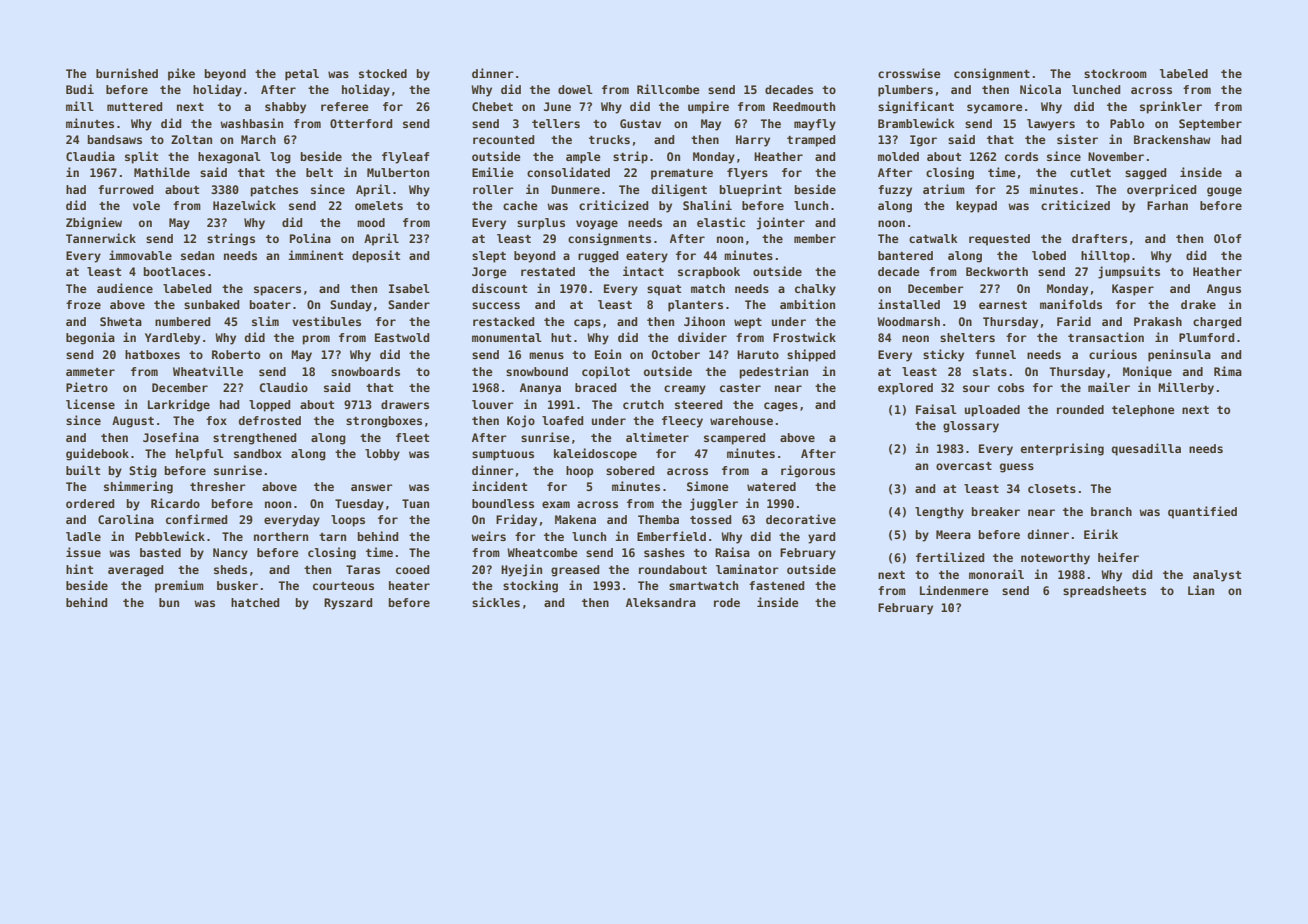 The height and width of the screenshot is (924, 1308). Describe the element at coordinates (80, 89) in the screenshot. I see `Budi` at that location.
